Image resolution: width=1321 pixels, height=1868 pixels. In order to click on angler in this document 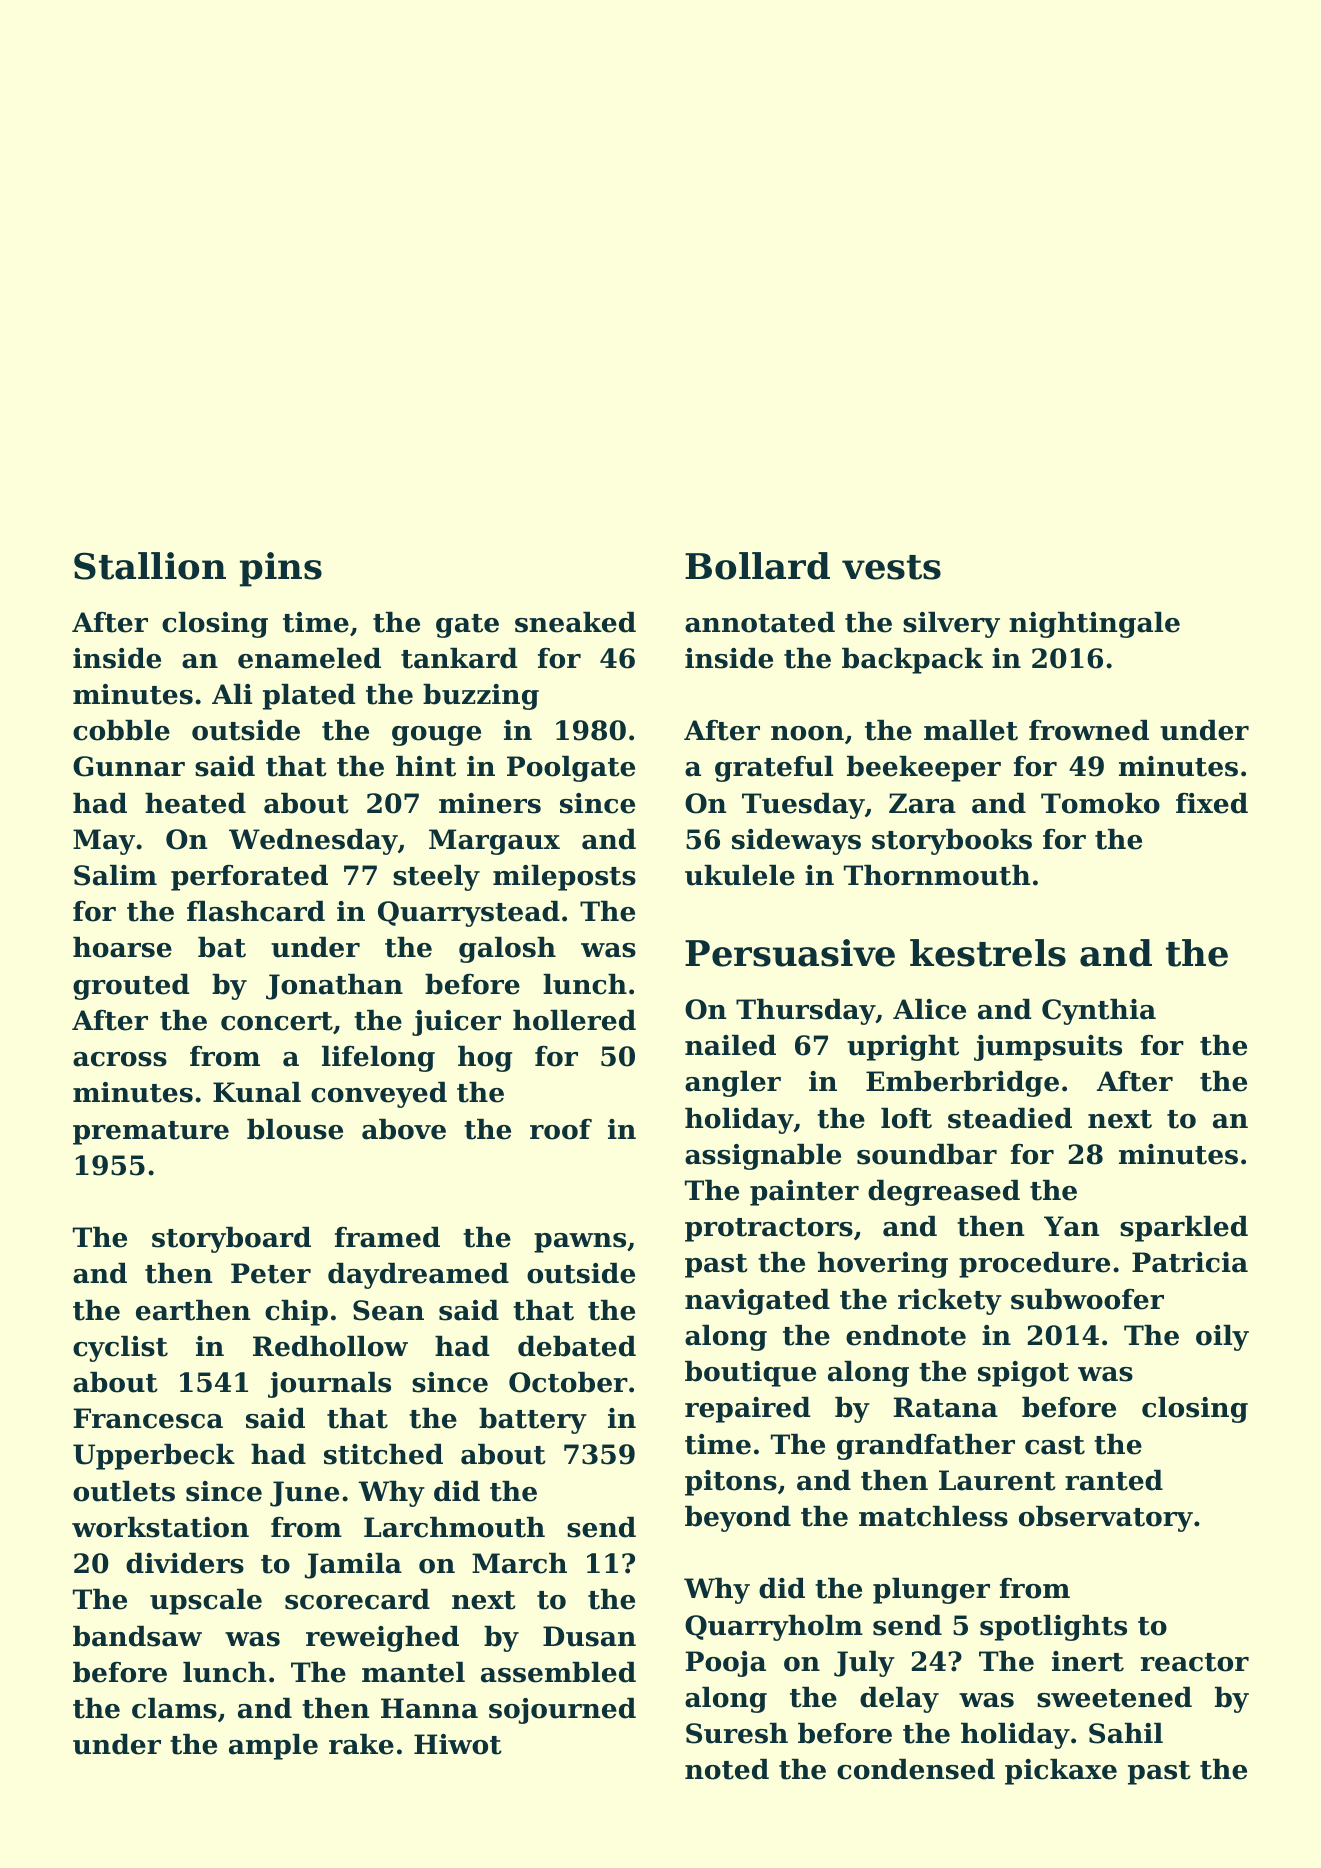, I will do `click(733, 1084)`.
